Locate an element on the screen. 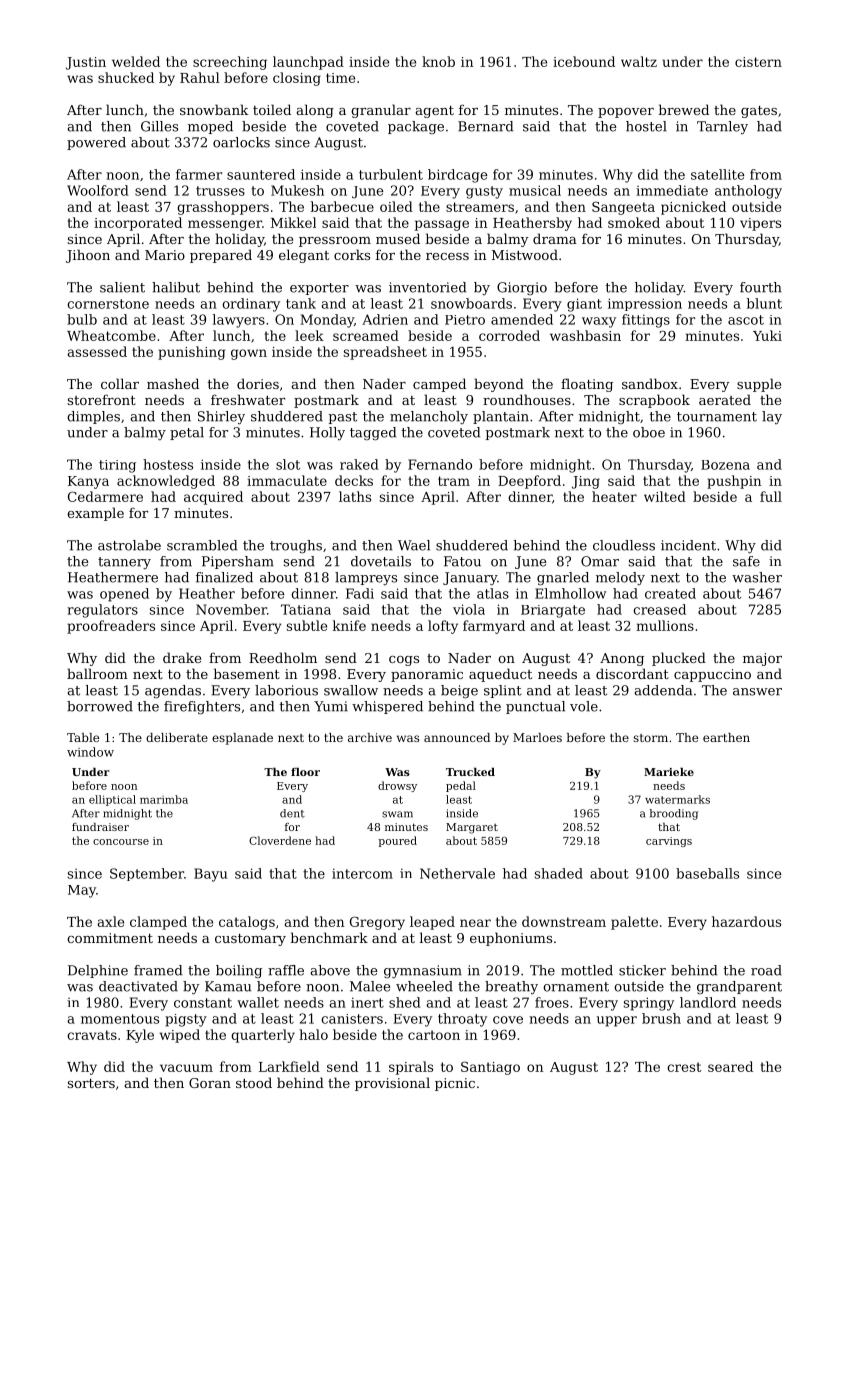  Sangeeta is located at coordinates (623, 208).
